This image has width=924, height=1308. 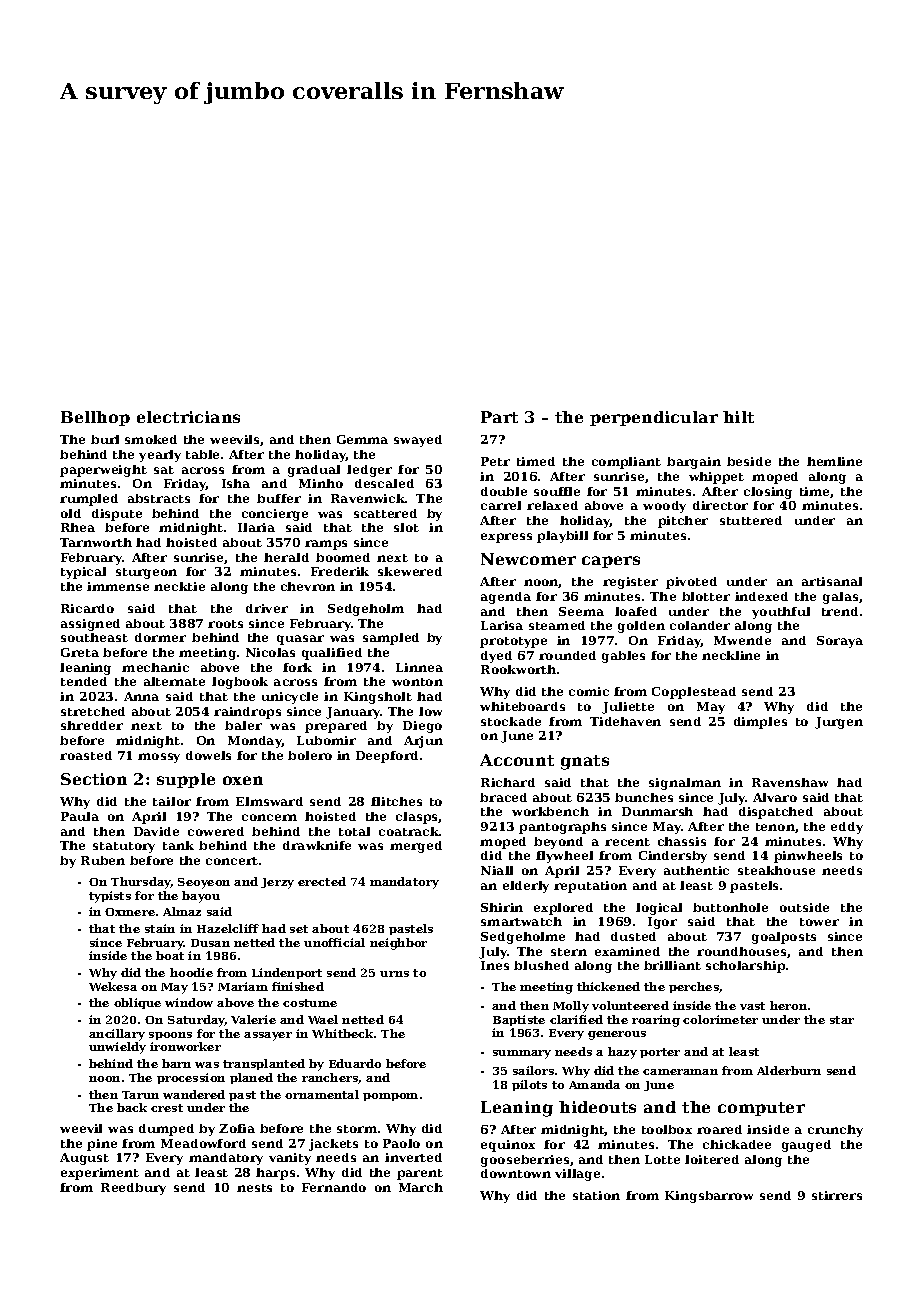 What do you see at coordinates (84, 1159) in the image?
I see `August` at bounding box center [84, 1159].
